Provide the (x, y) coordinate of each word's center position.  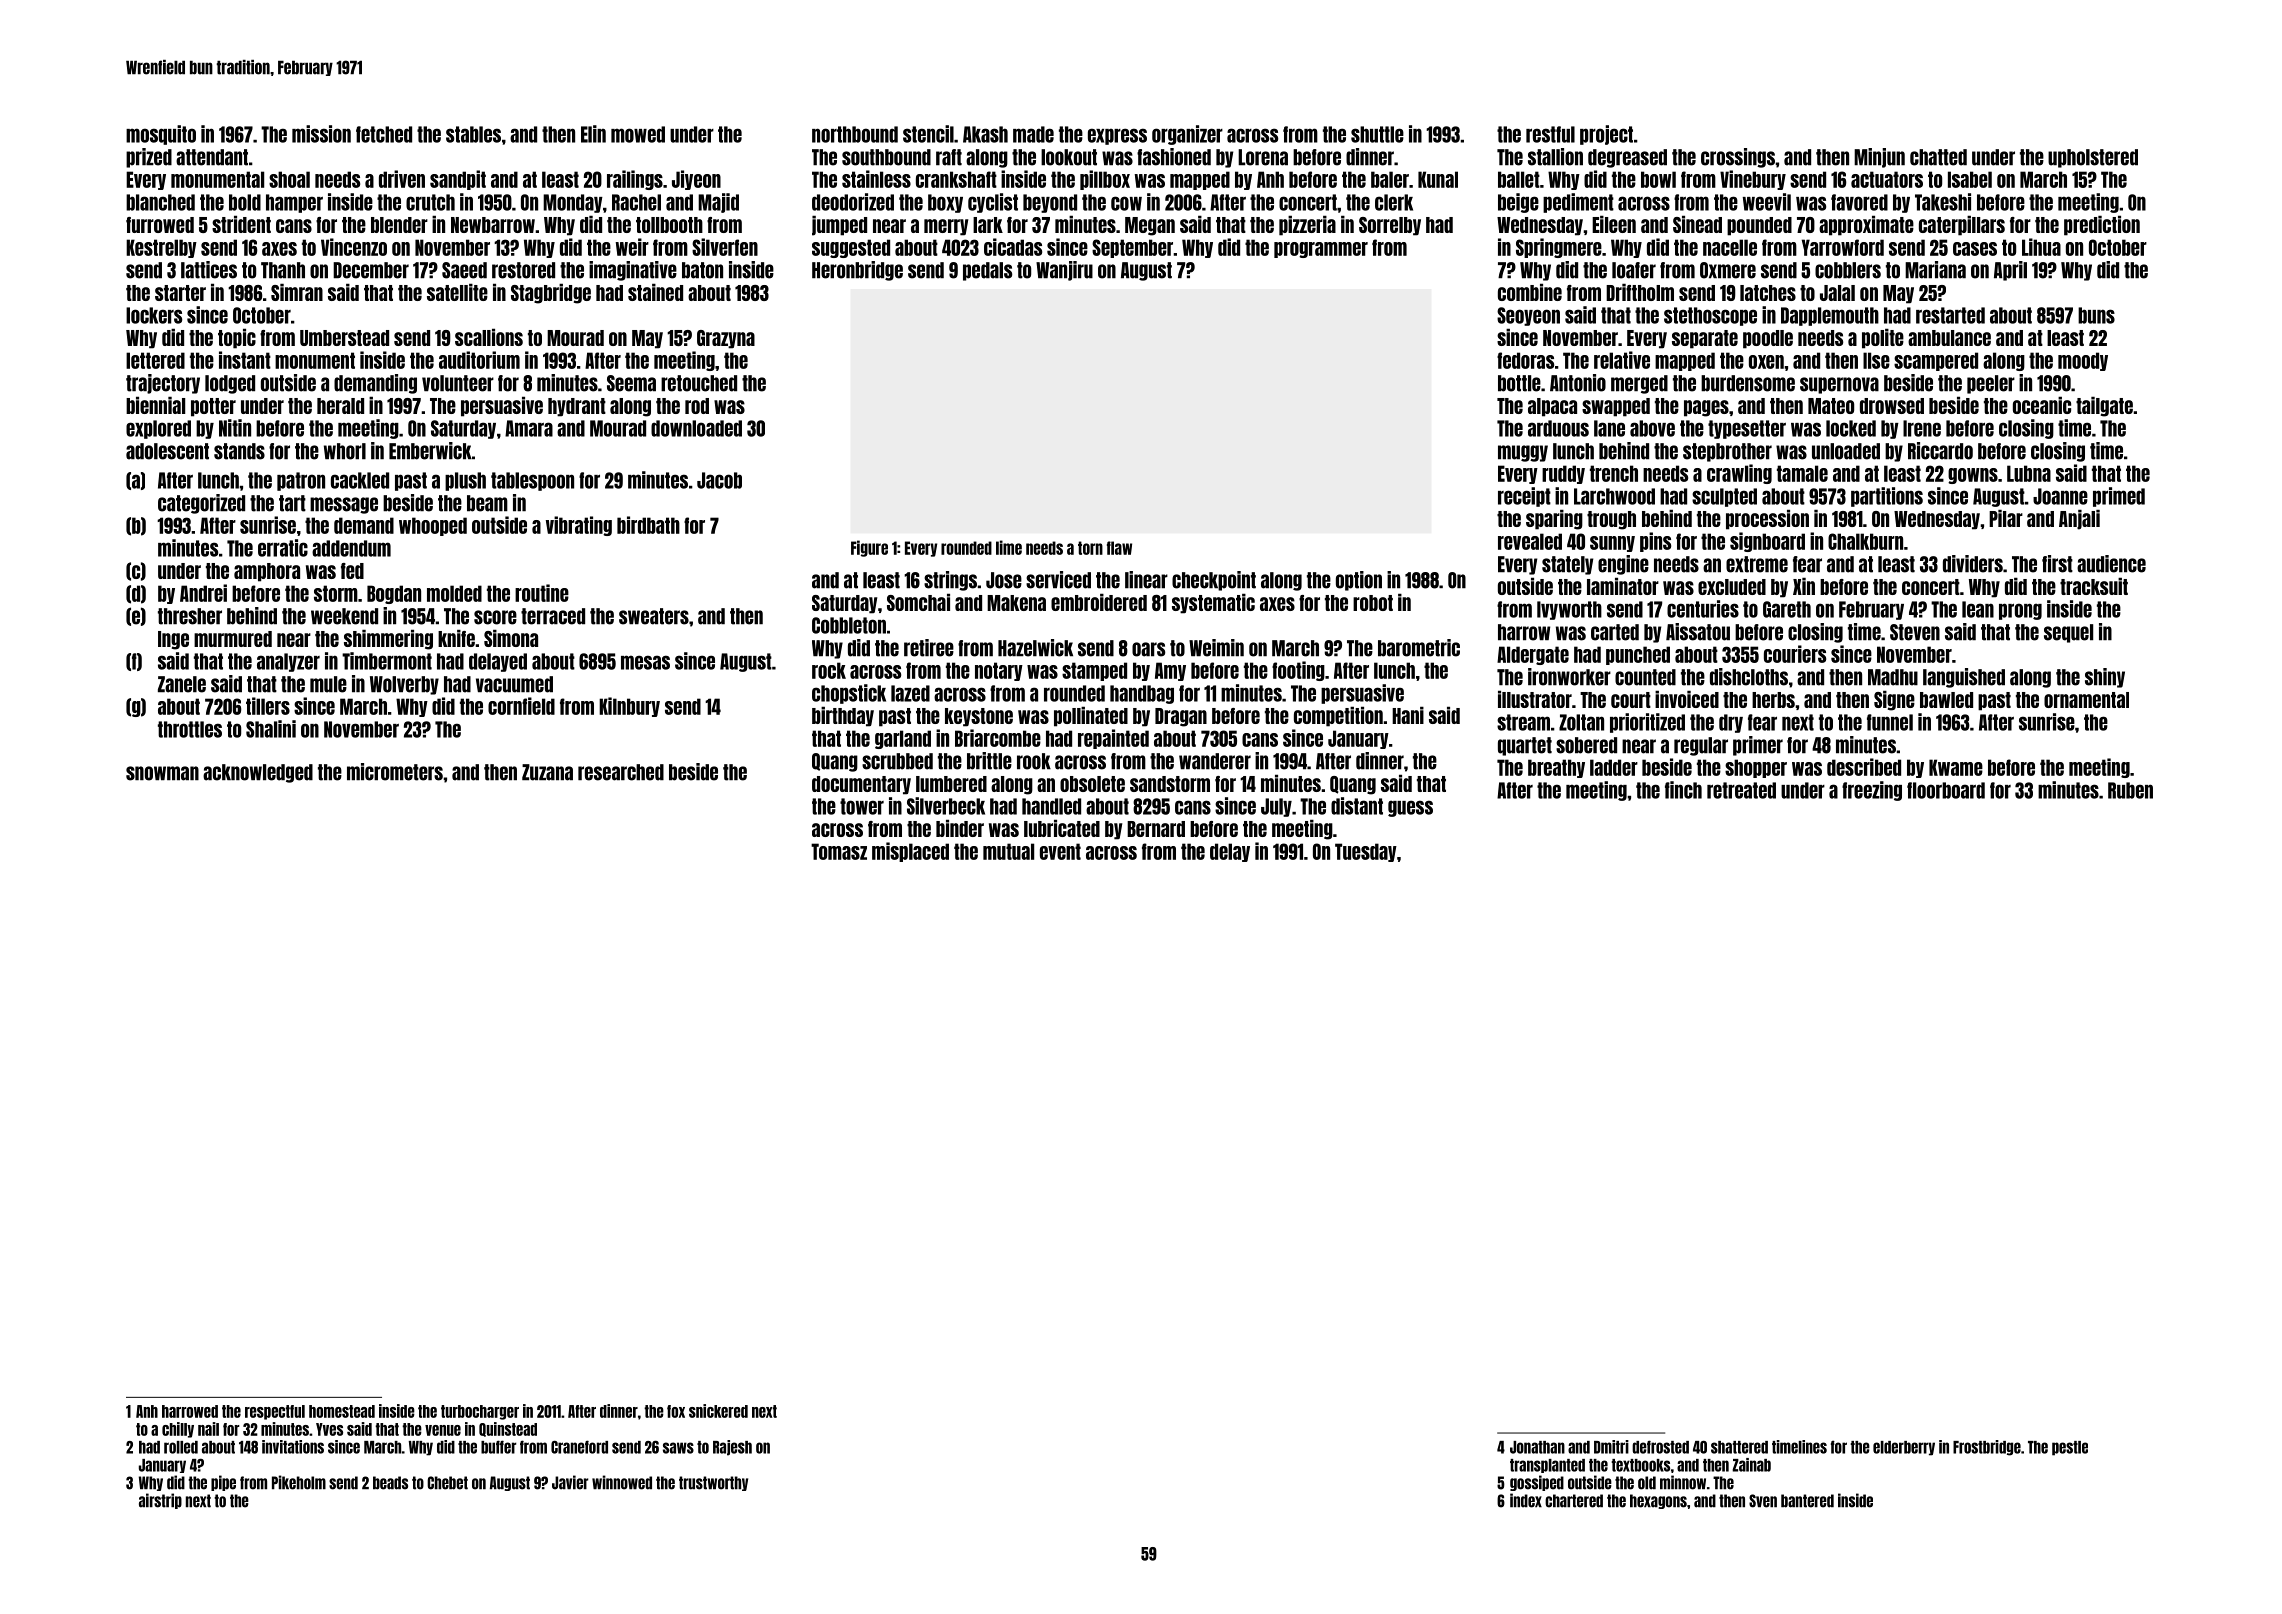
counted (1645, 677)
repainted (1113, 739)
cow (1126, 203)
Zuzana (547, 772)
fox (676, 1411)
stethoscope (1710, 316)
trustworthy (713, 1483)
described (1864, 767)
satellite (457, 292)
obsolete (1092, 784)
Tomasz (839, 851)
